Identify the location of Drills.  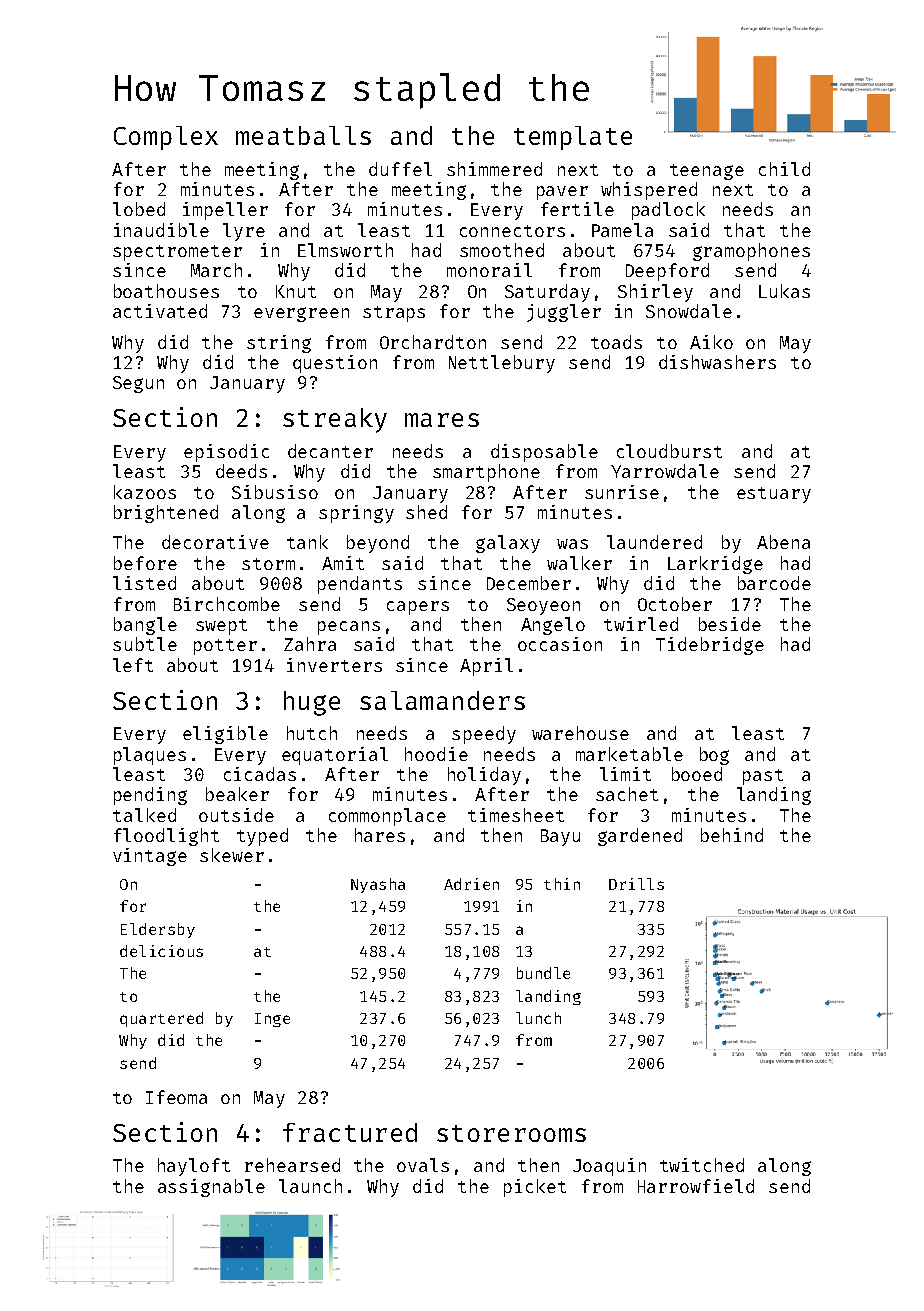
(636, 884).
